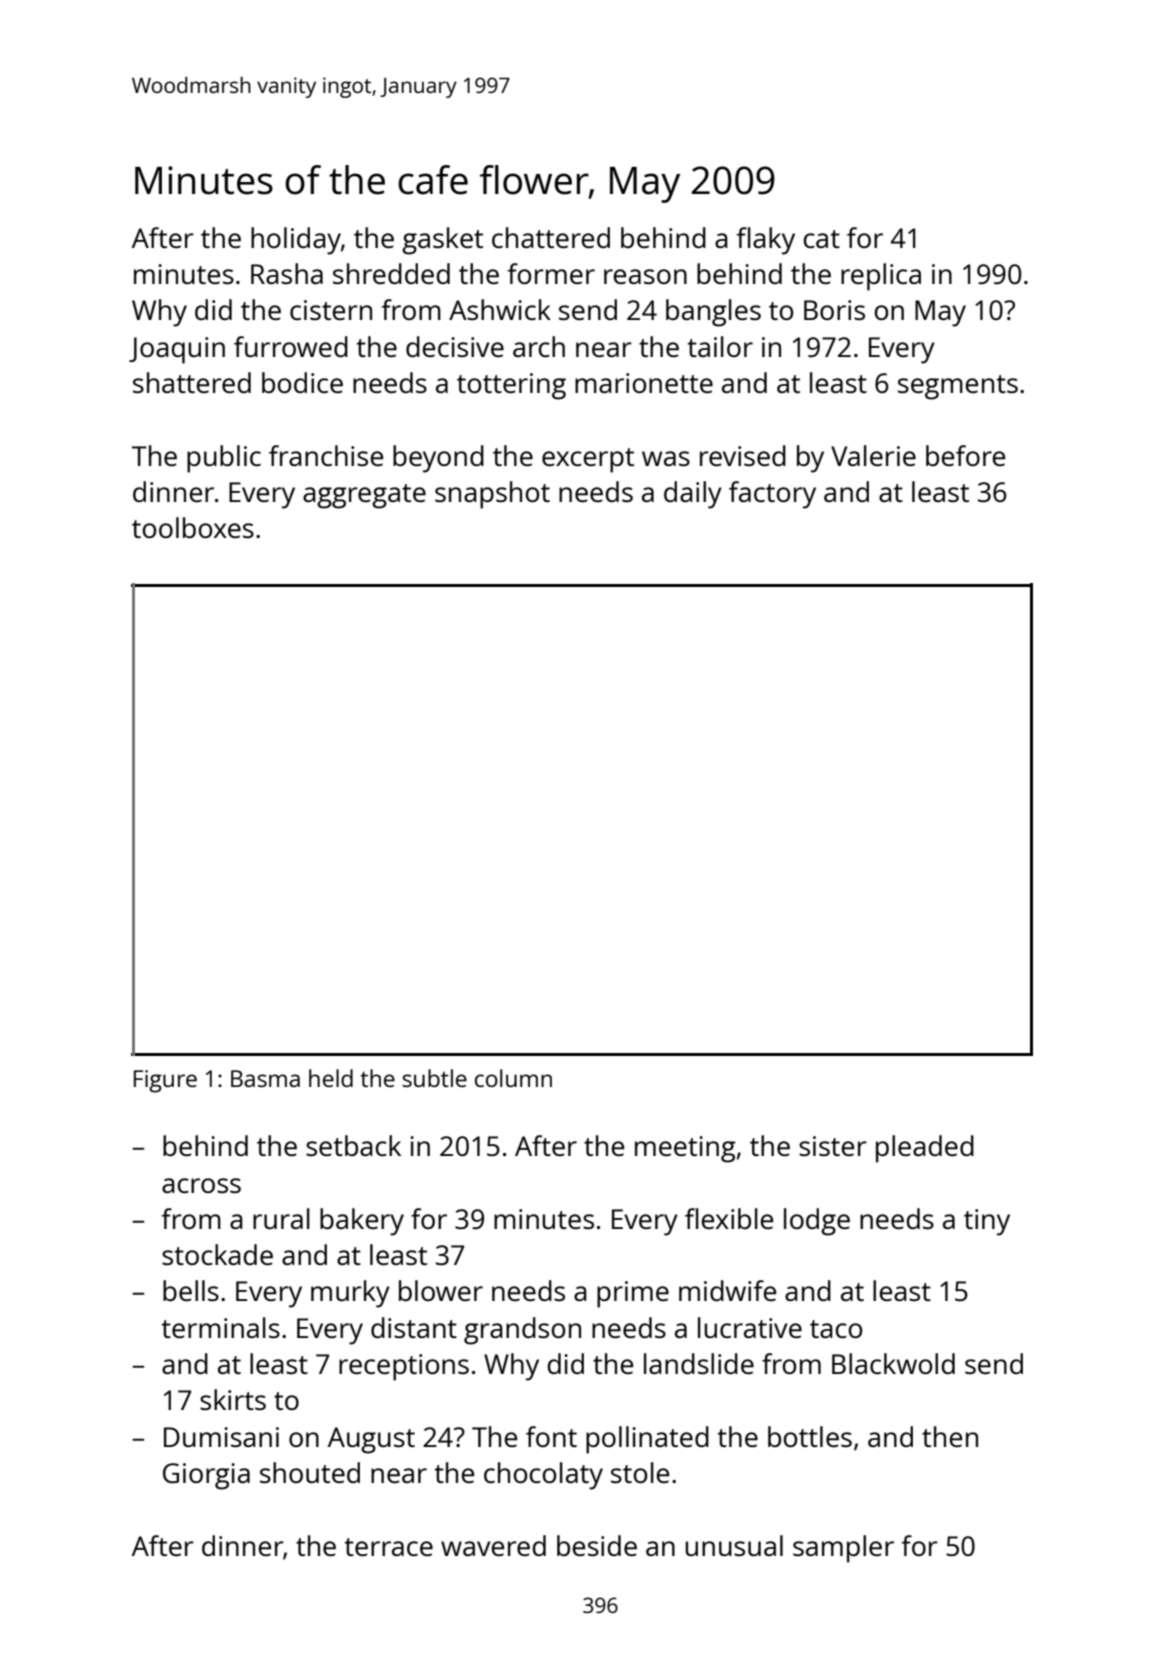 The image size is (1165, 1654). I want to click on Valerie, so click(873, 455).
